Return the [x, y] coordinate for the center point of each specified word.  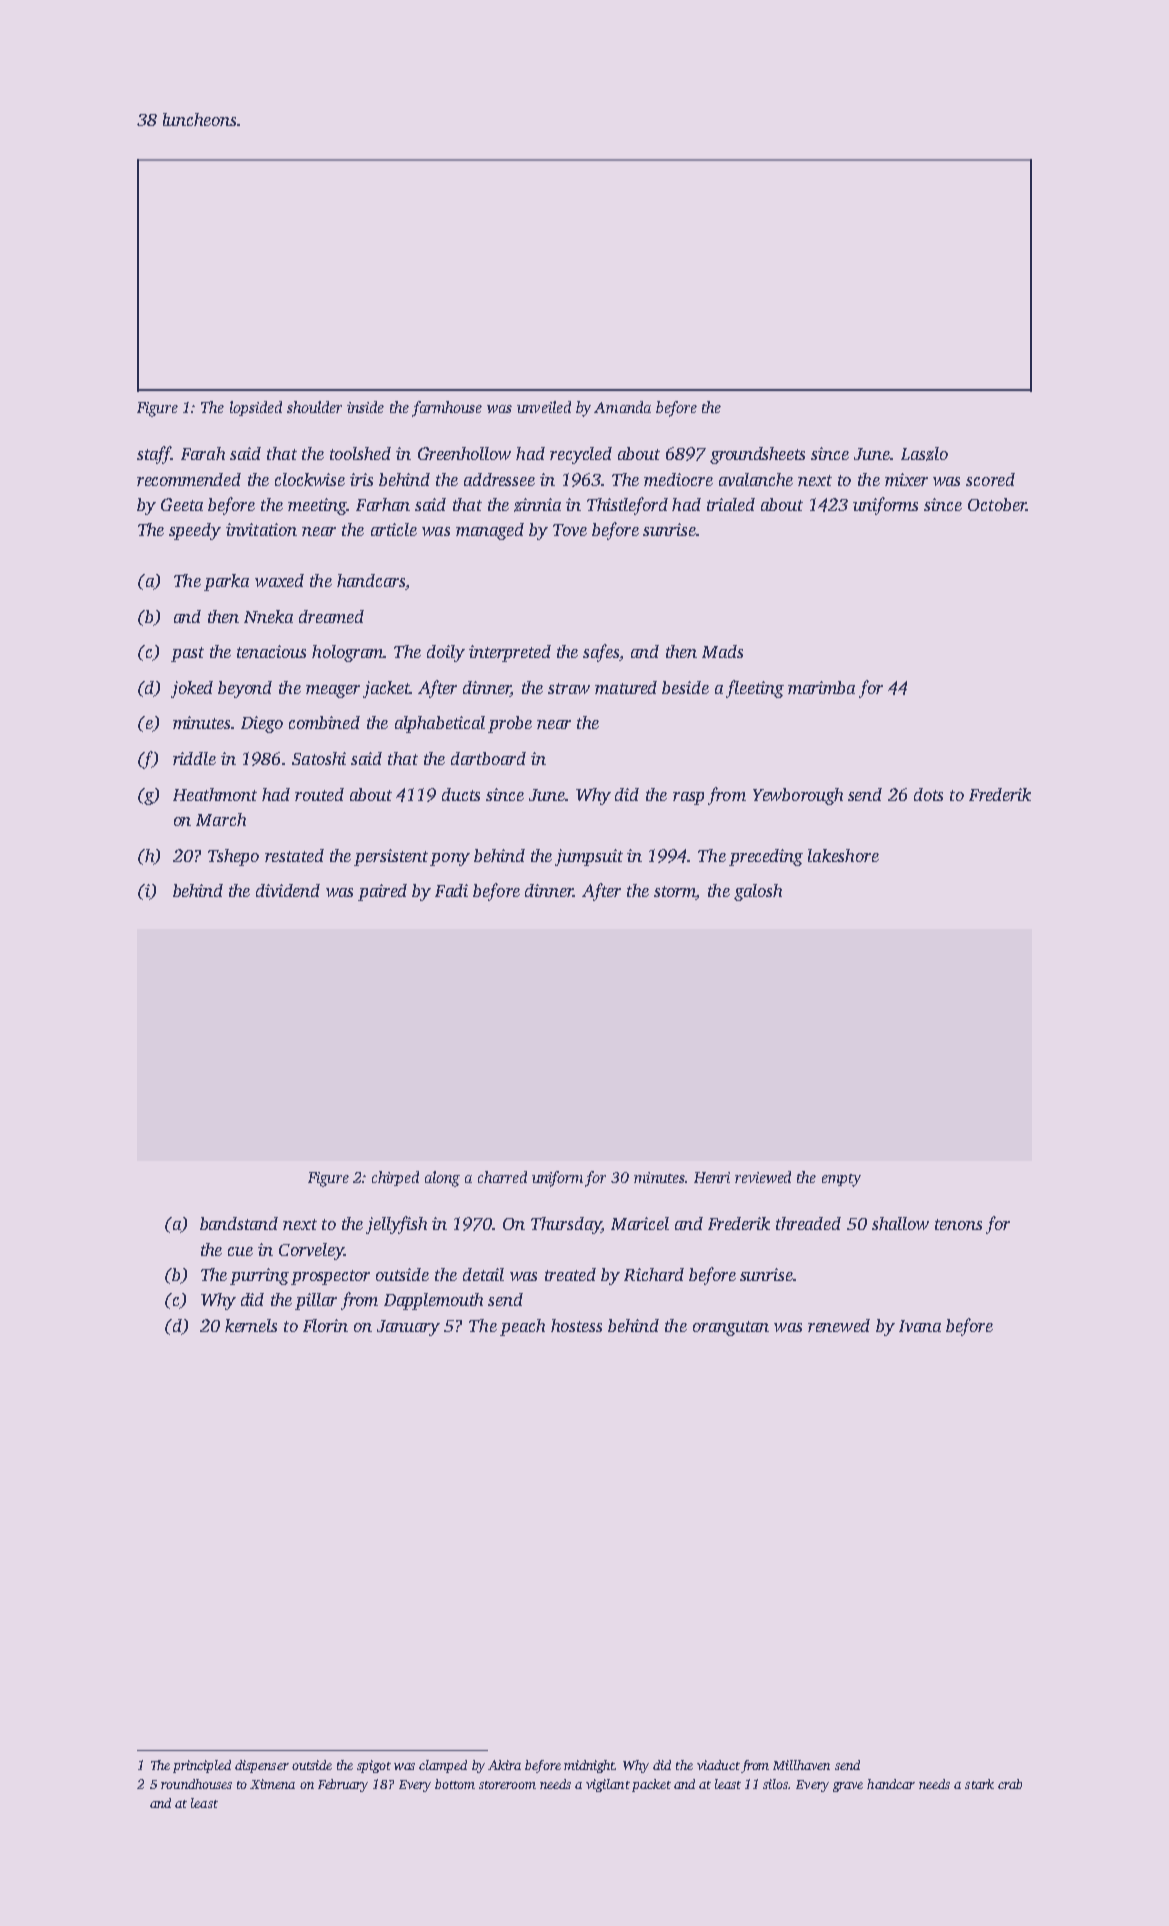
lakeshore [843, 855]
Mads [722, 651]
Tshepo [233, 857]
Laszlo [924, 454]
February [343, 1785]
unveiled [544, 407]
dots [928, 794]
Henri [712, 1177]
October [997, 504]
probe [510, 724]
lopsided [256, 408]
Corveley [311, 1251]
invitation [261, 529]
